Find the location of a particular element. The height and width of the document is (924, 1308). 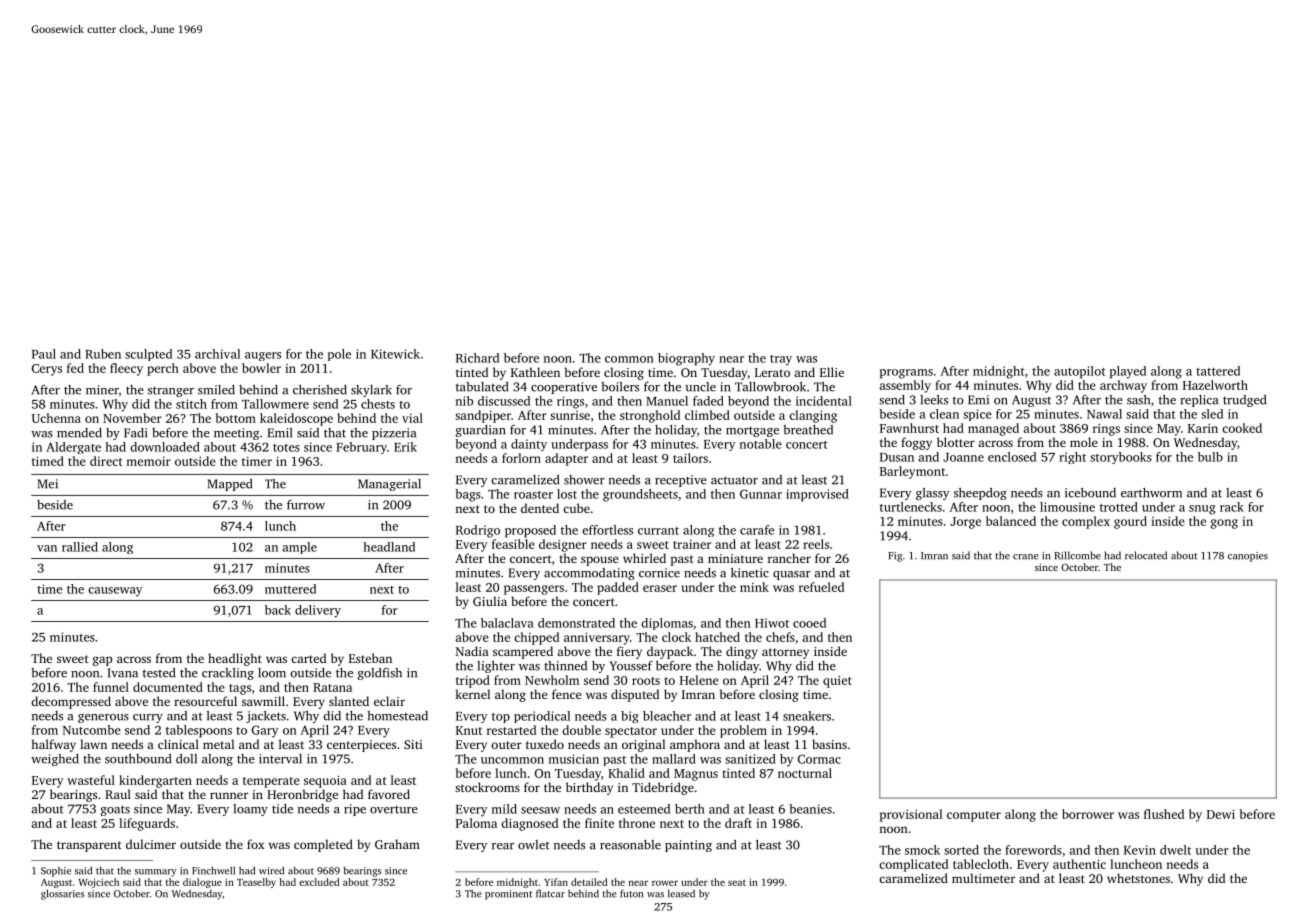

groundsheets is located at coordinates (640, 495).
